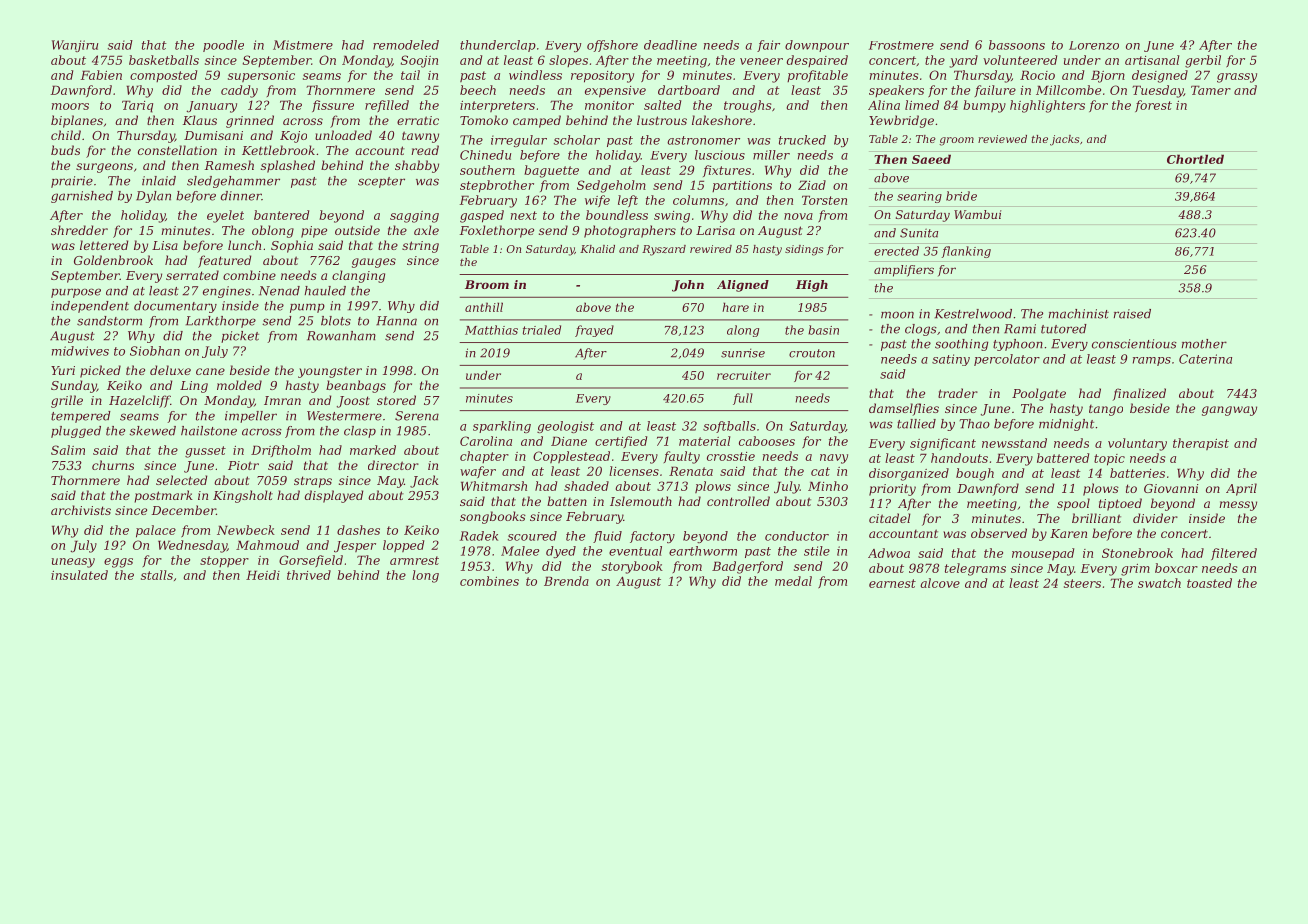 This screenshot has height=924, width=1308. I want to click on tallied, so click(916, 424).
